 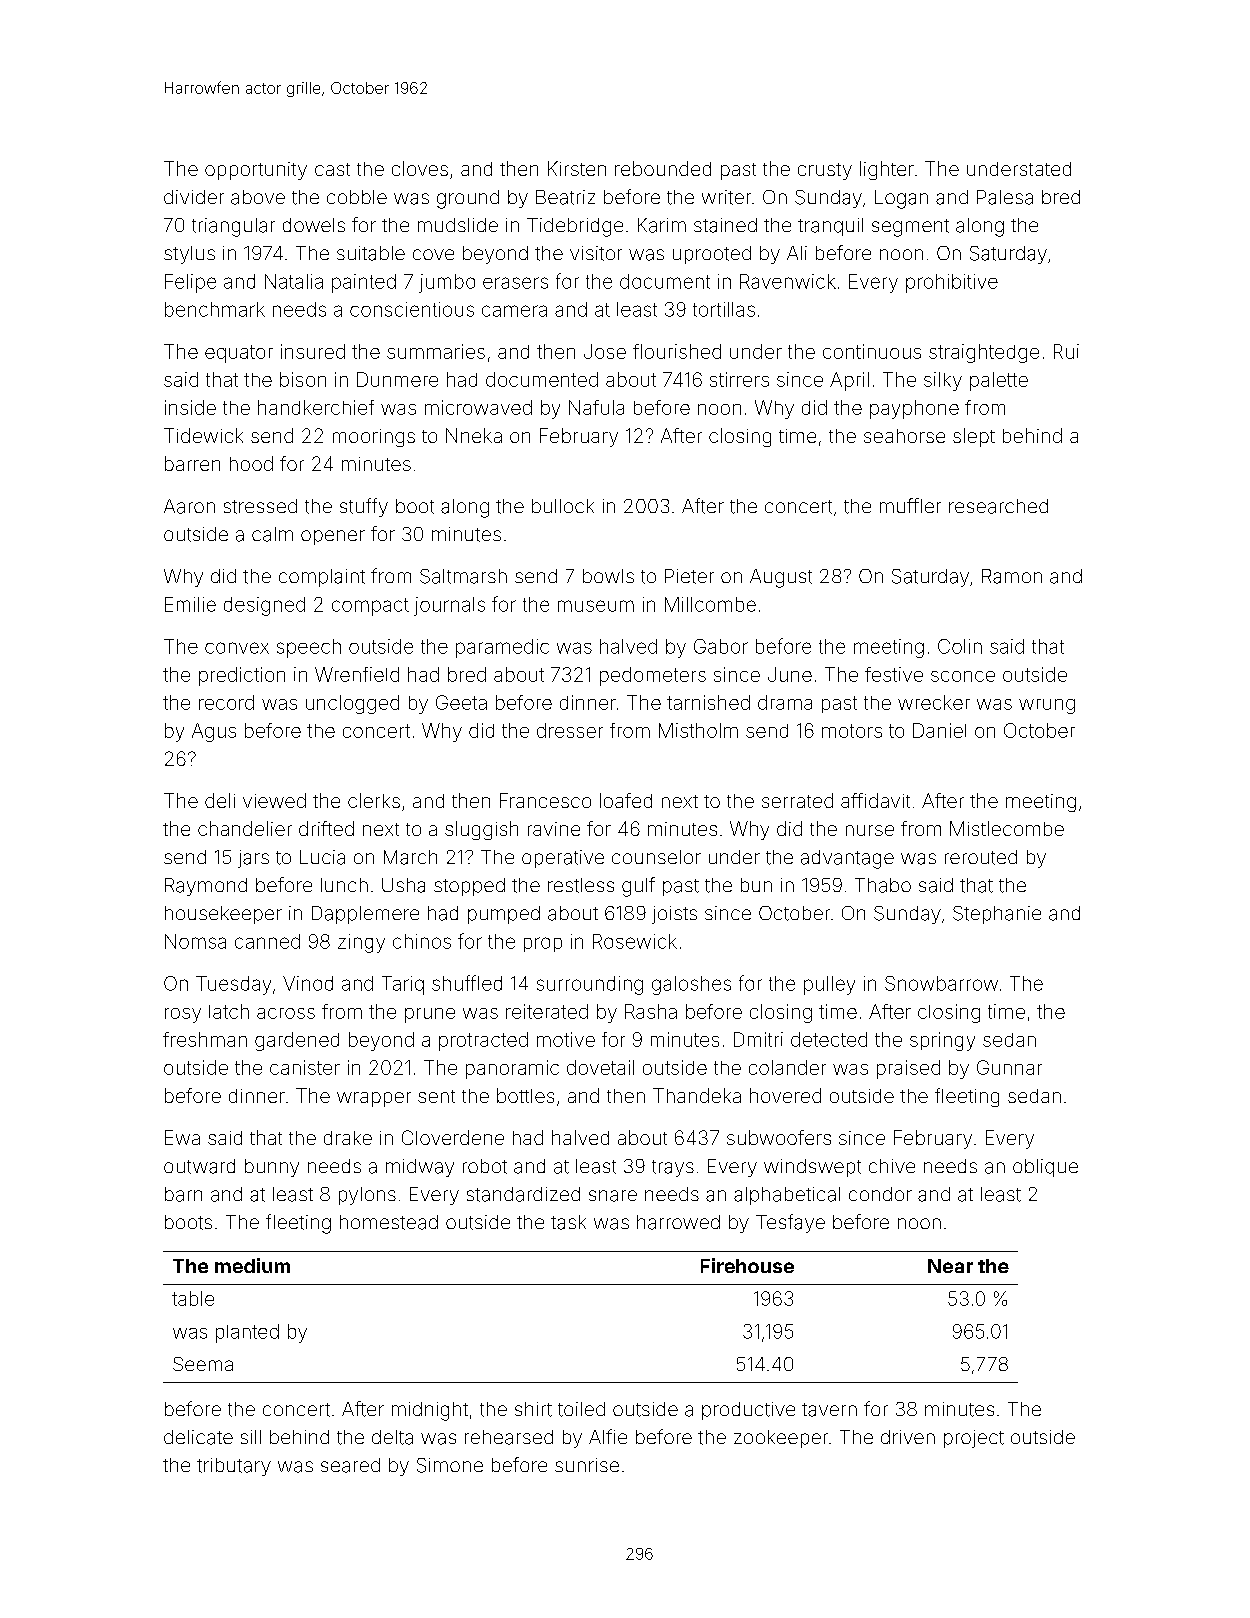 What do you see at coordinates (189, 255) in the image?
I see `stylus` at bounding box center [189, 255].
